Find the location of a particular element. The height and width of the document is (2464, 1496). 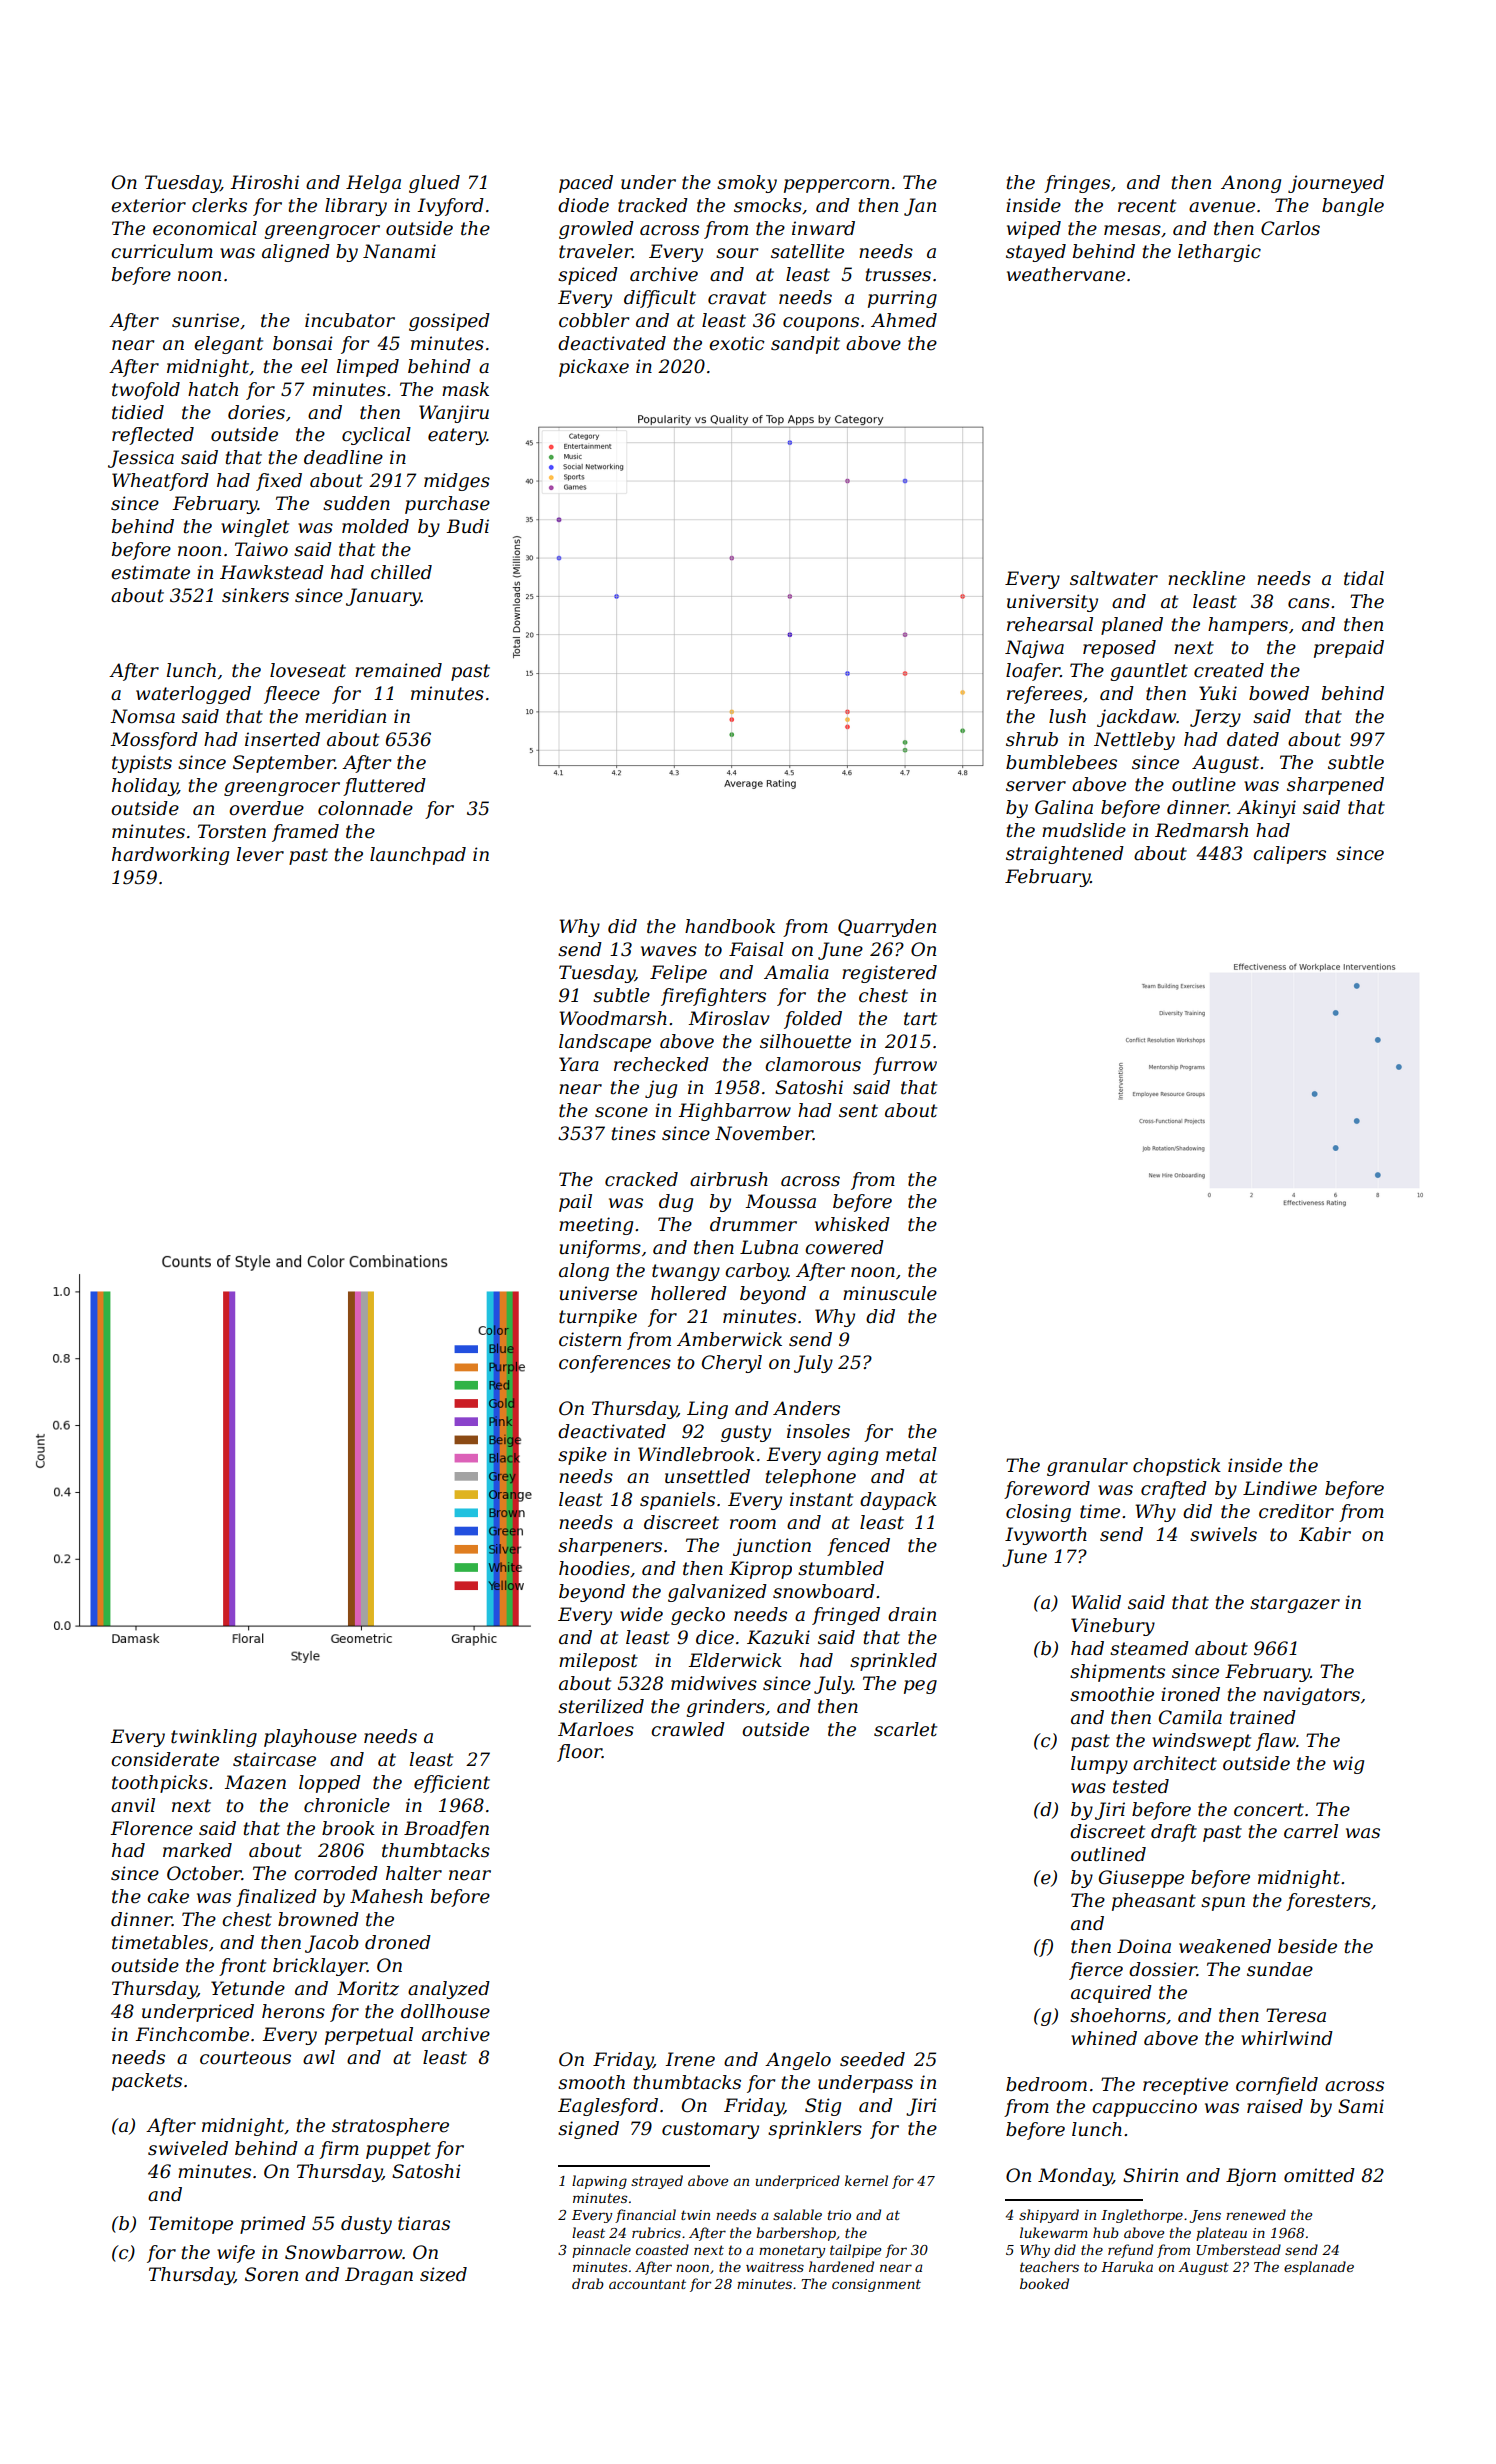

marked is located at coordinates (197, 1850).
